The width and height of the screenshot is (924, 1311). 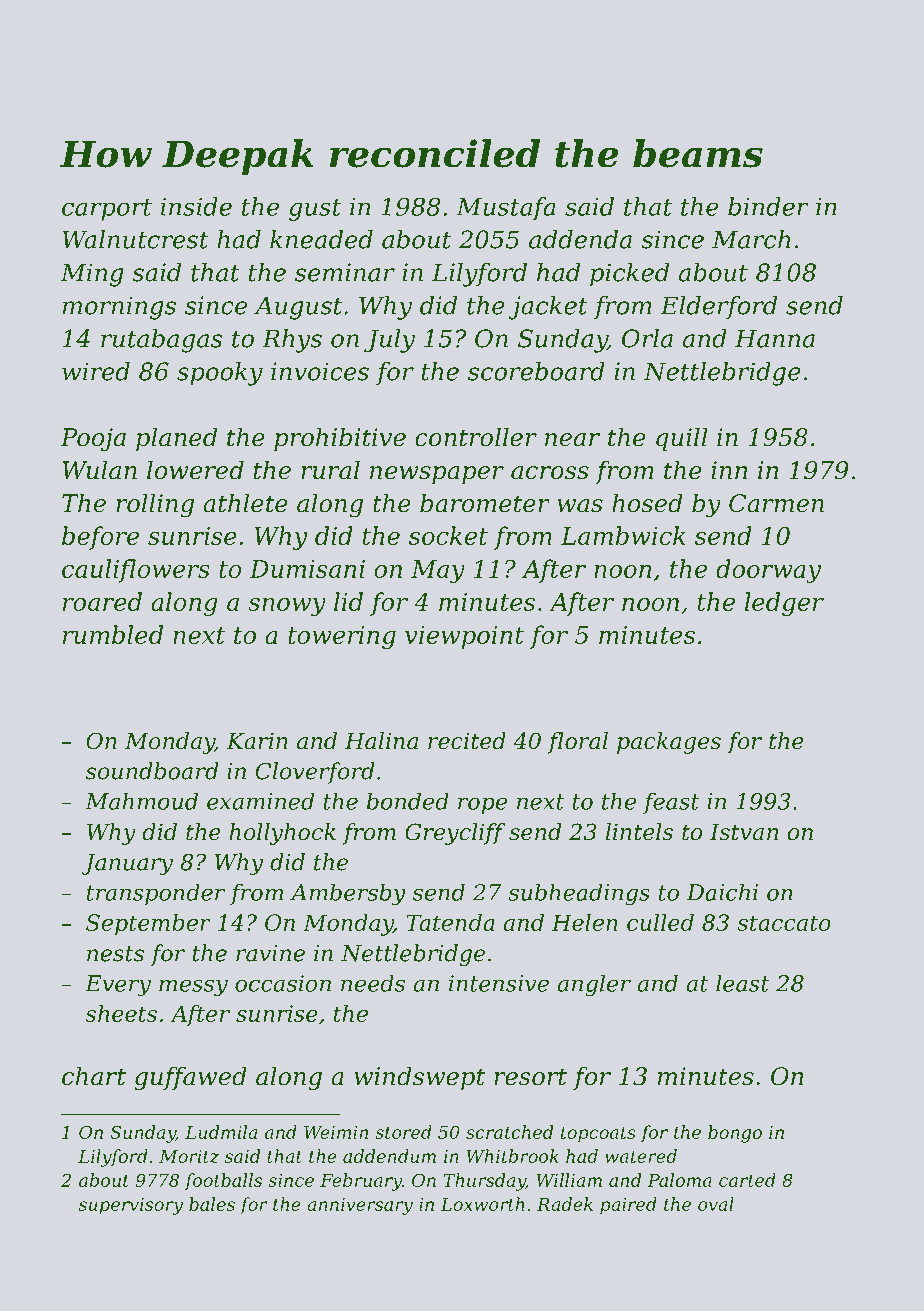 What do you see at coordinates (94, 1076) in the screenshot?
I see `chart` at bounding box center [94, 1076].
